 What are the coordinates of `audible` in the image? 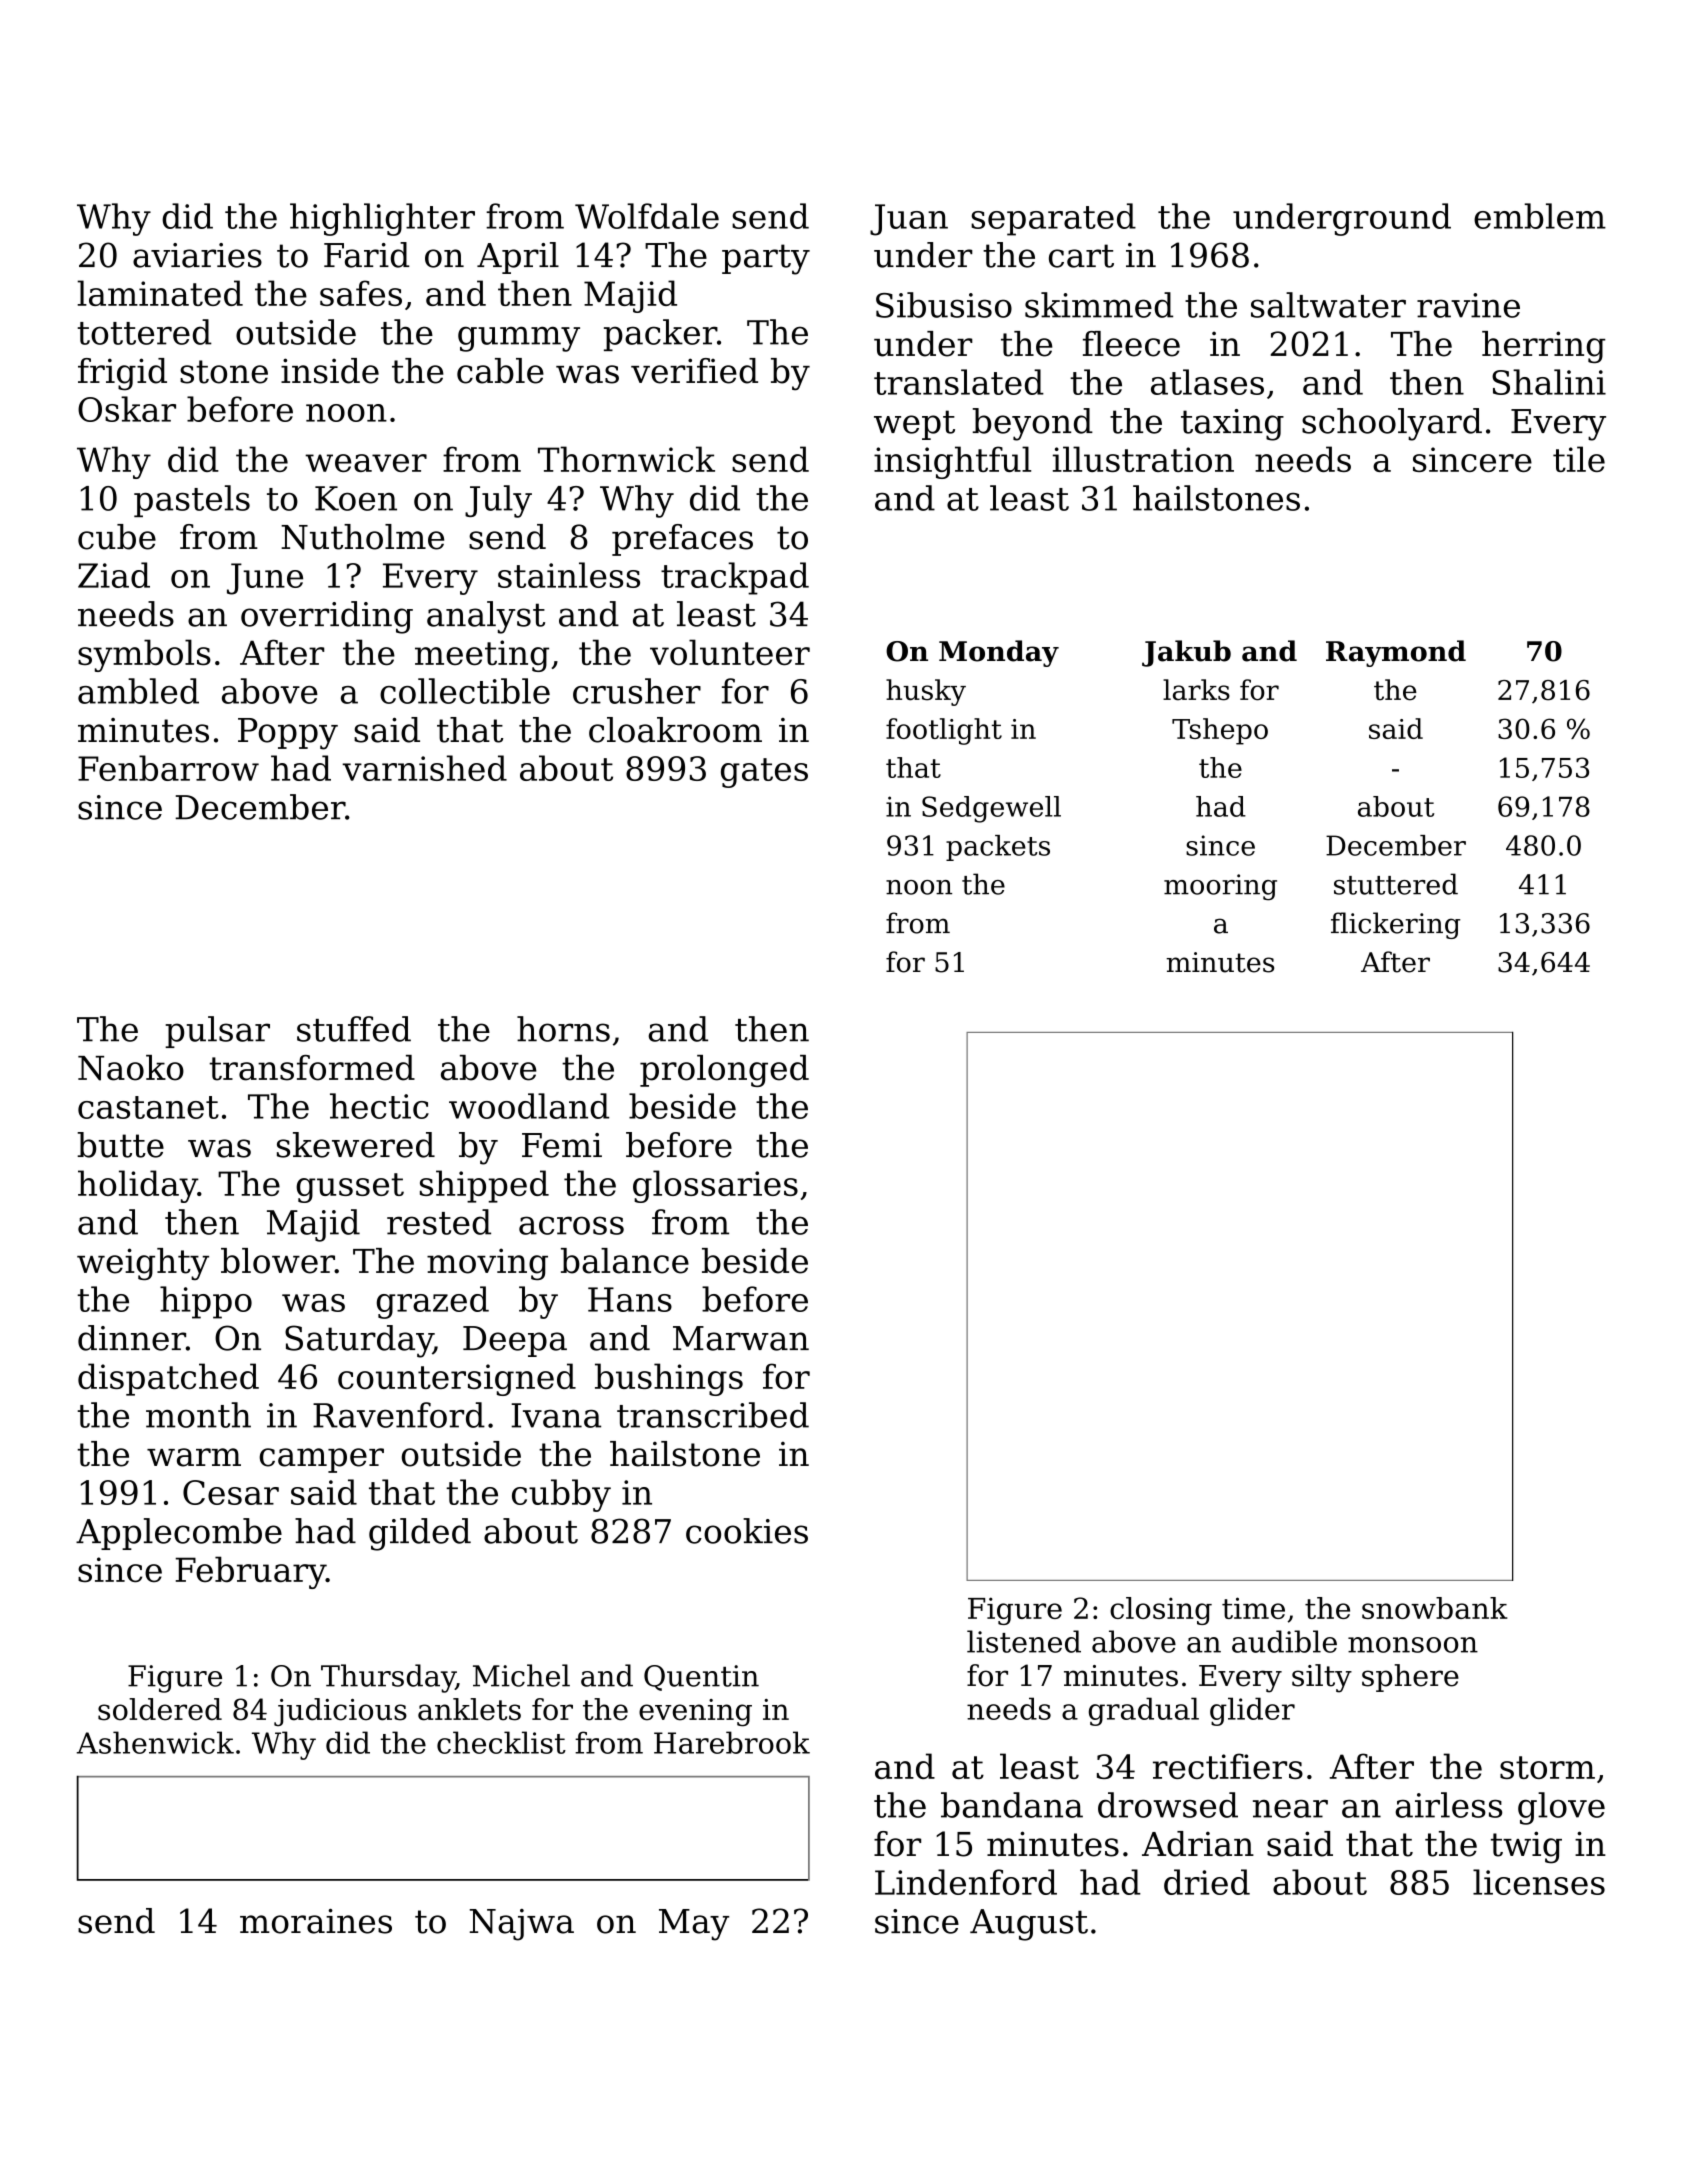 It's located at (1284, 1641).
